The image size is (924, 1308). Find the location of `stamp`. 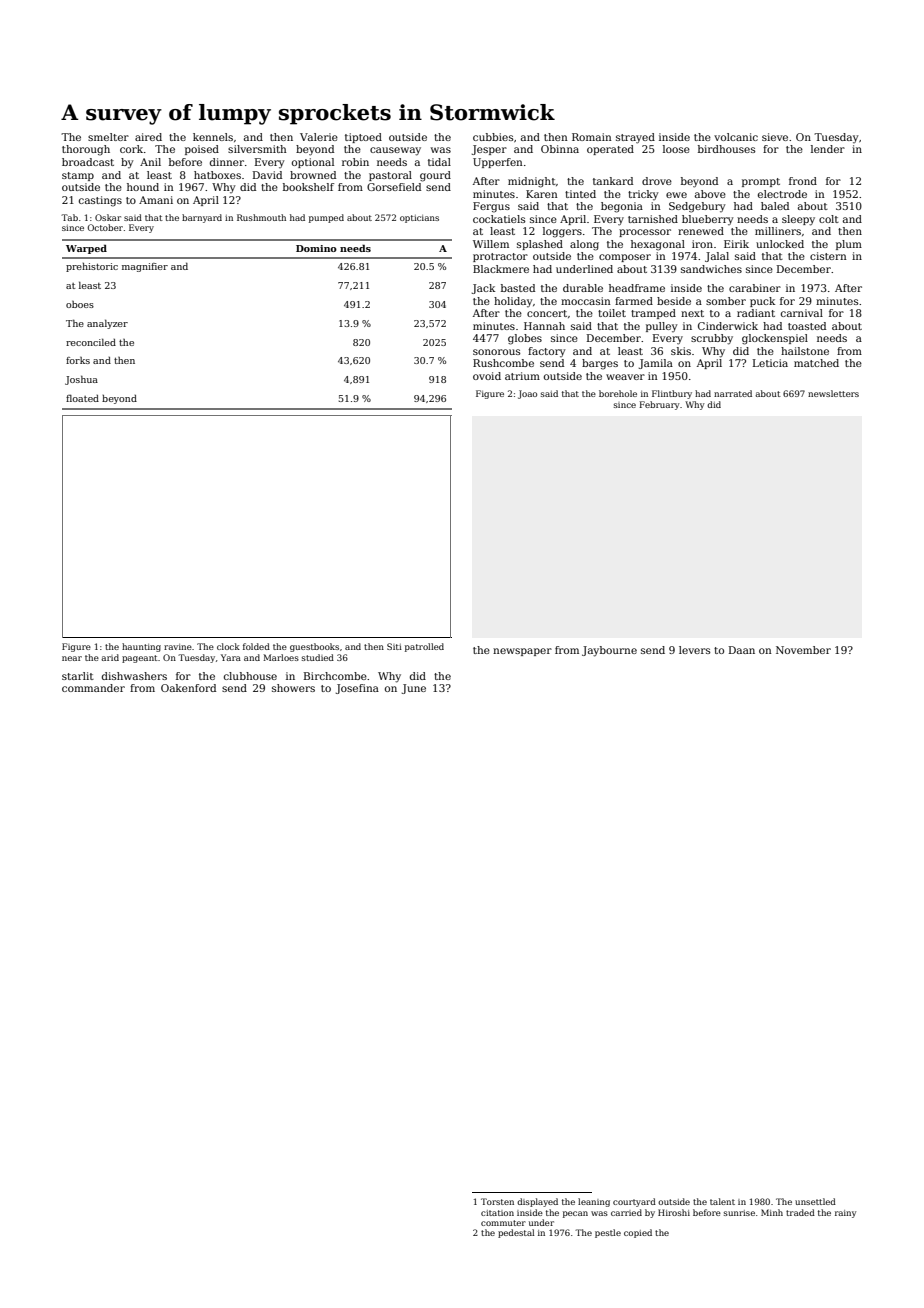

stamp is located at coordinates (78, 176).
